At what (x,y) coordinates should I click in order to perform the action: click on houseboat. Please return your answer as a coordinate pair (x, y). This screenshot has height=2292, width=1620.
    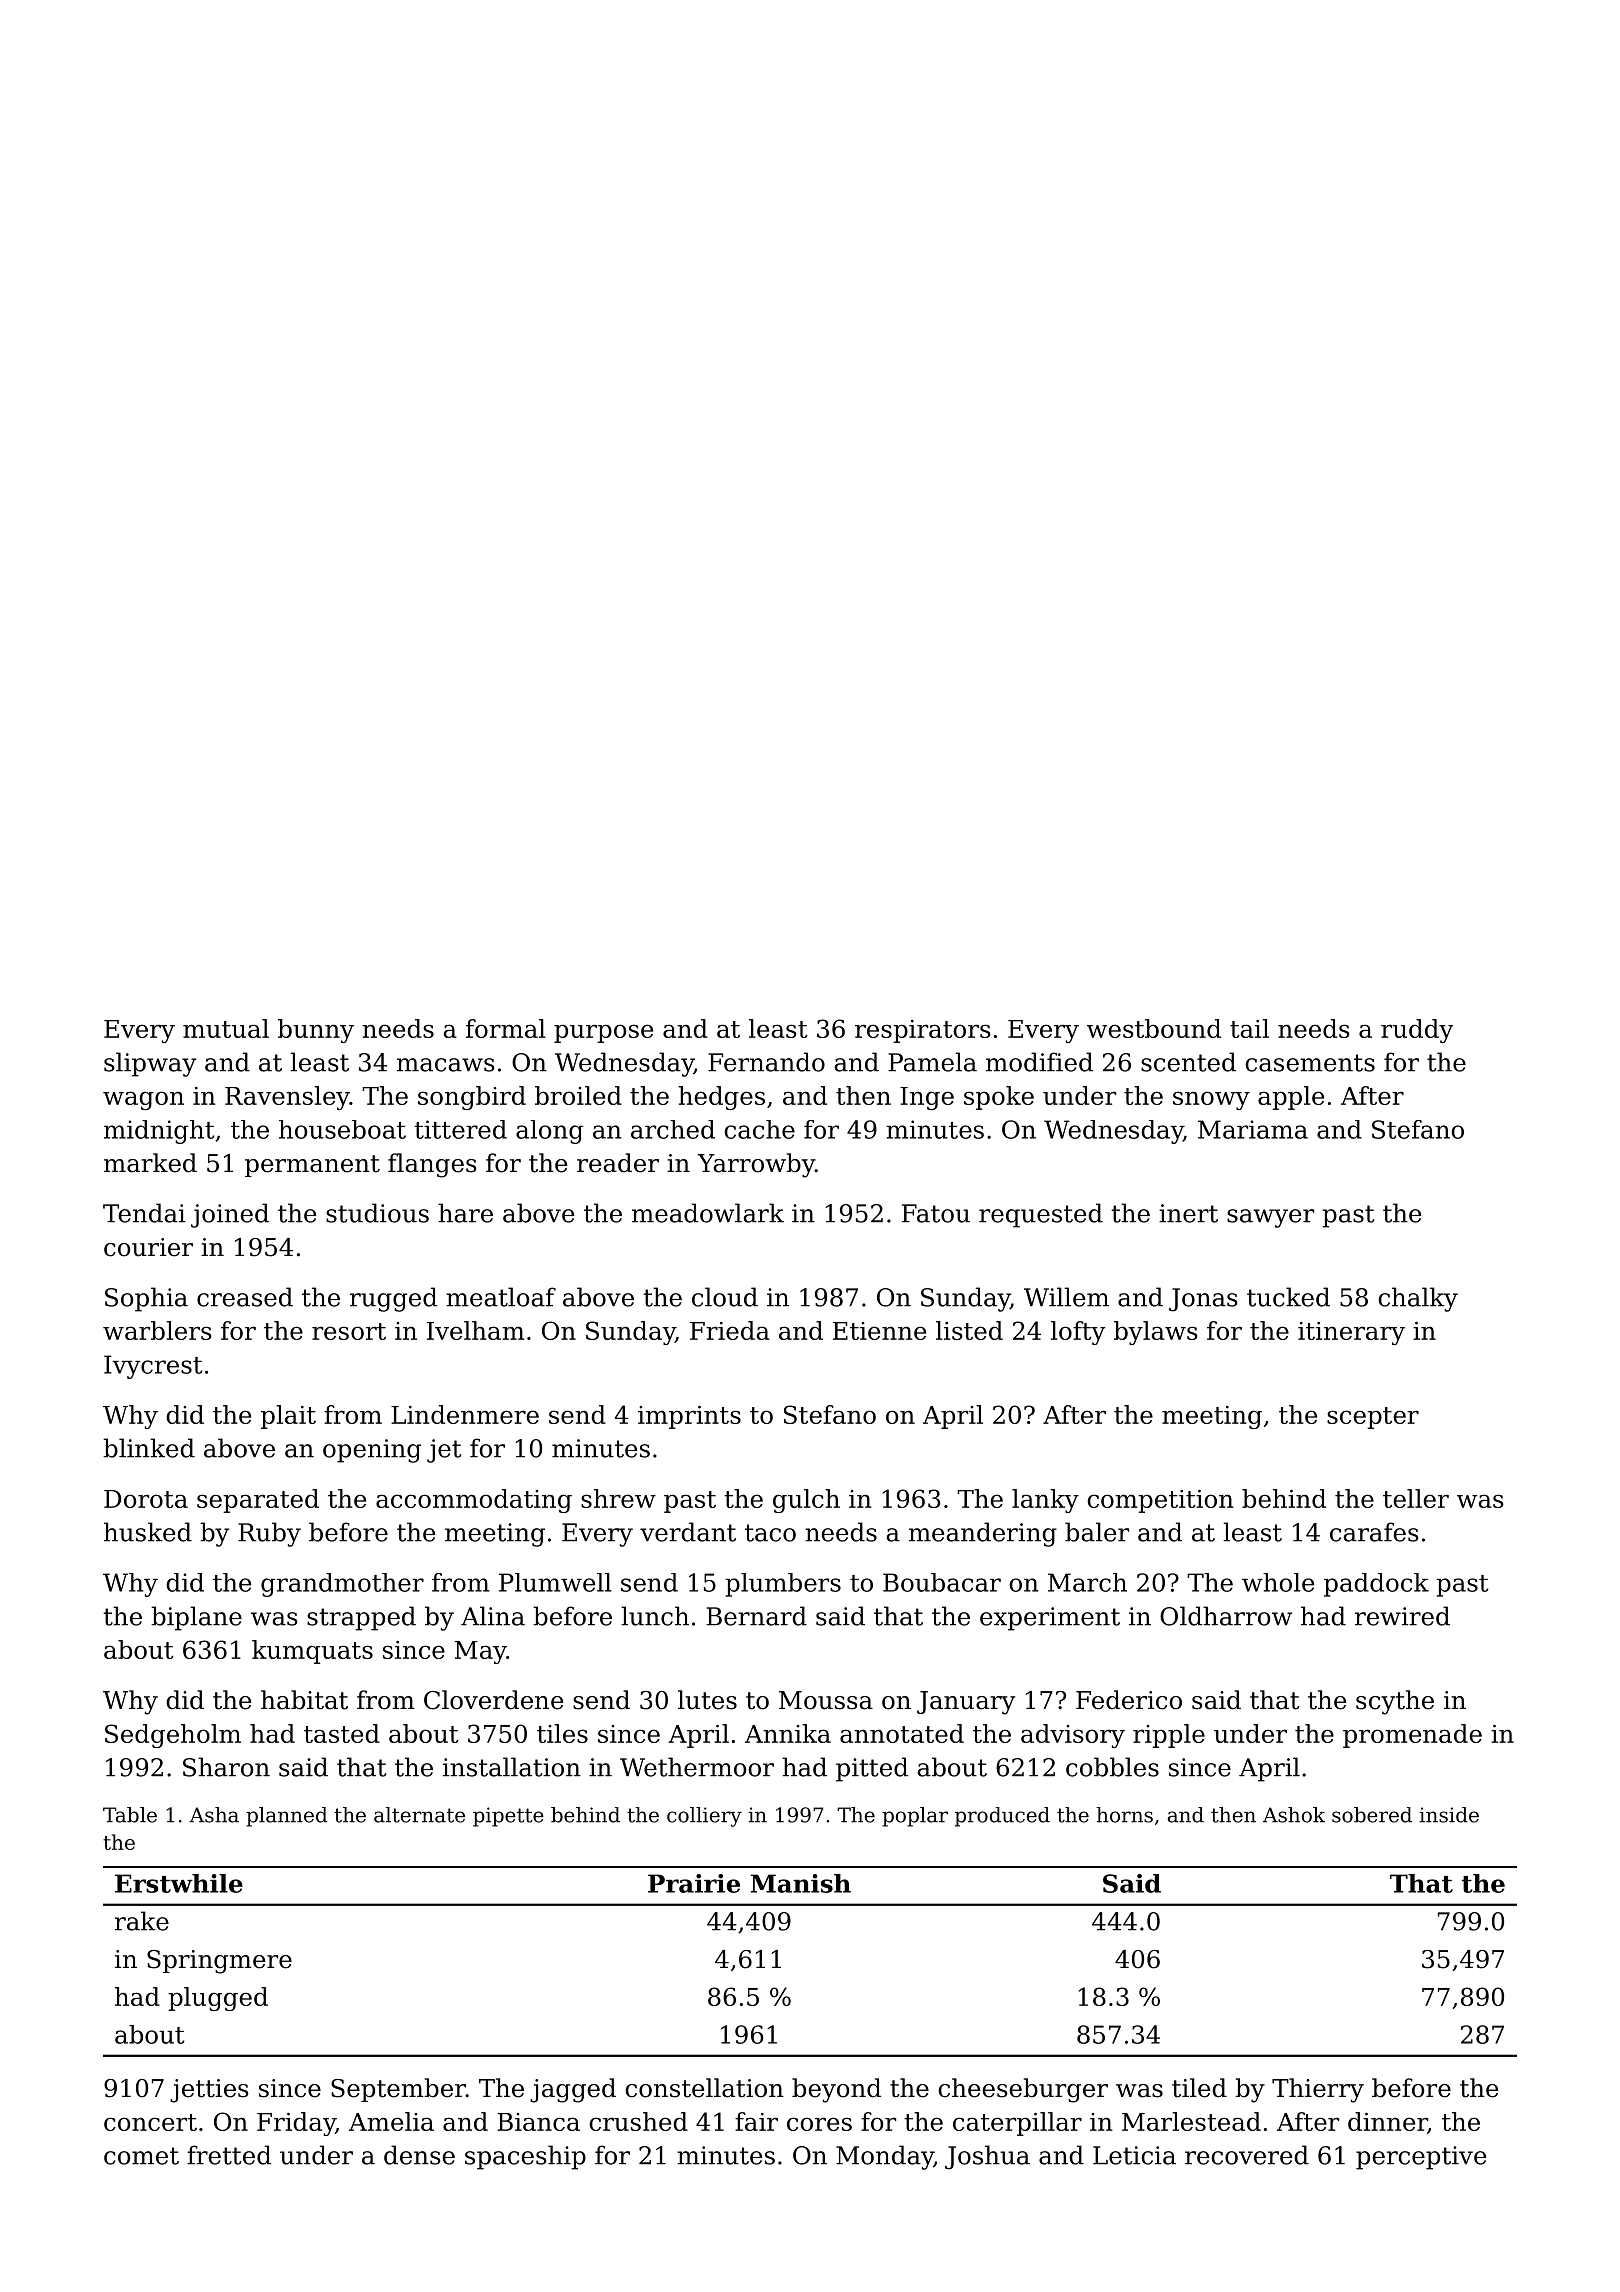
    Looking at the image, I should click on (342, 1129).
